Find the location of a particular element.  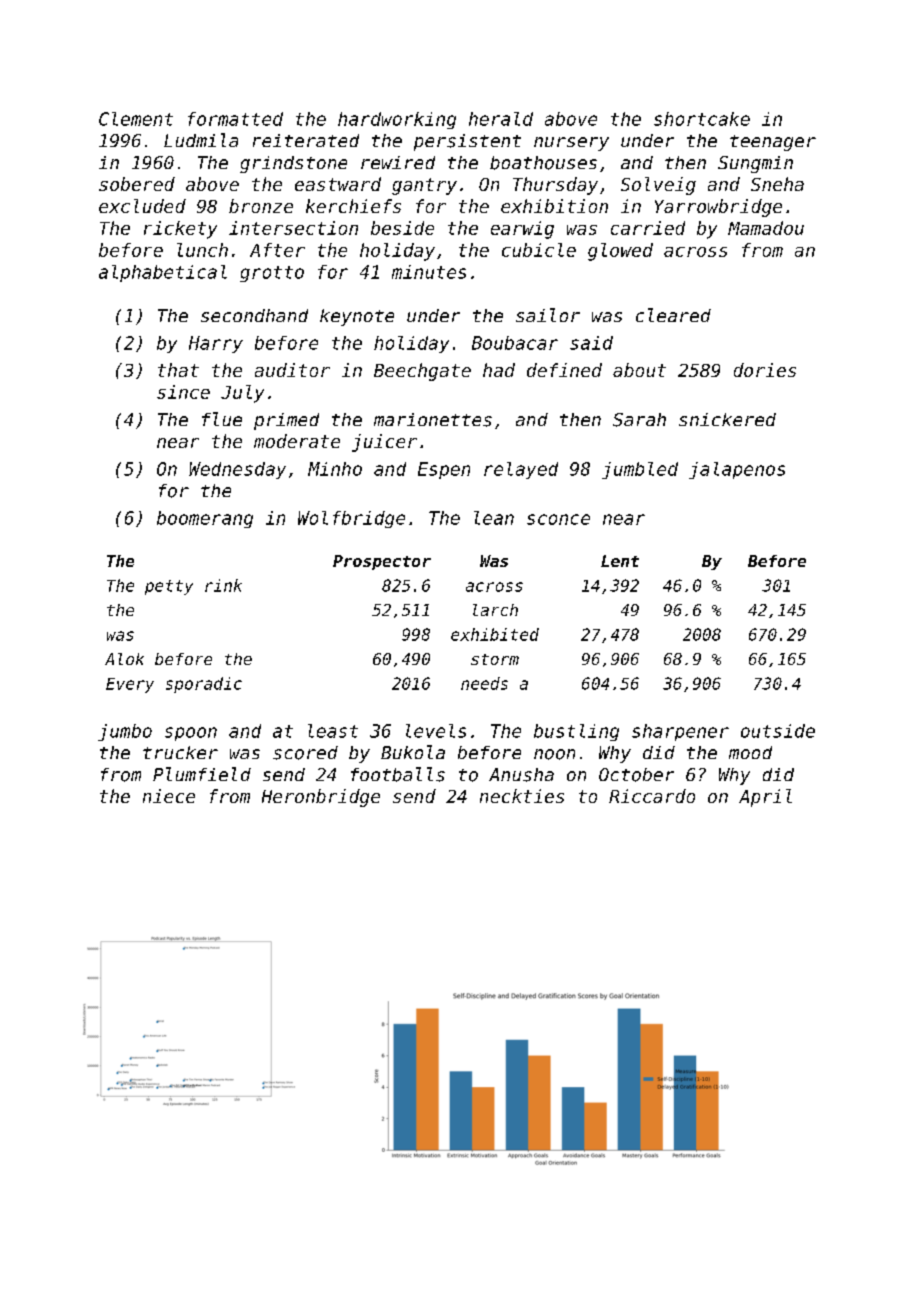

Prospector is located at coordinates (382, 562).
